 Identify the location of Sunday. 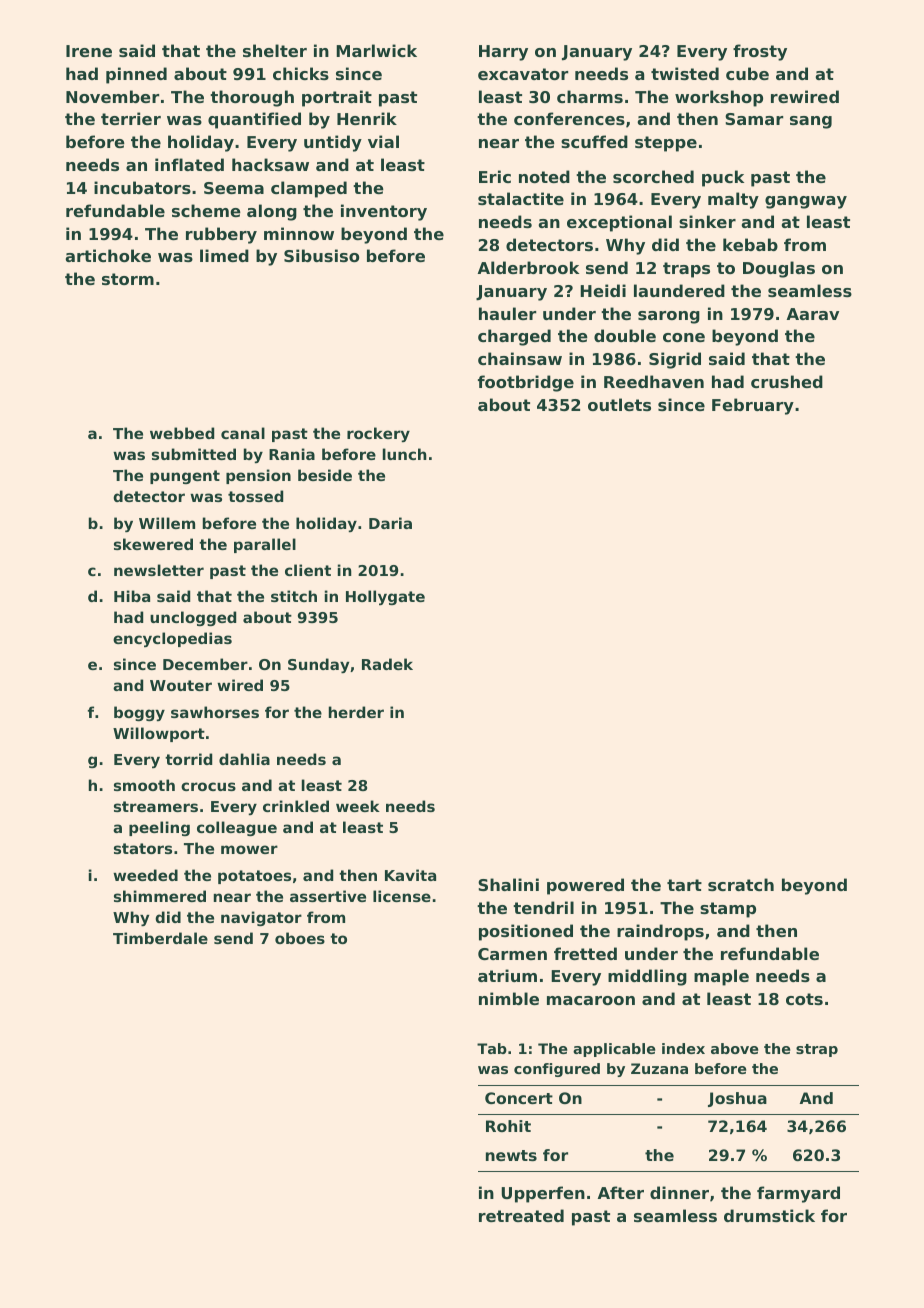
(318, 665).
